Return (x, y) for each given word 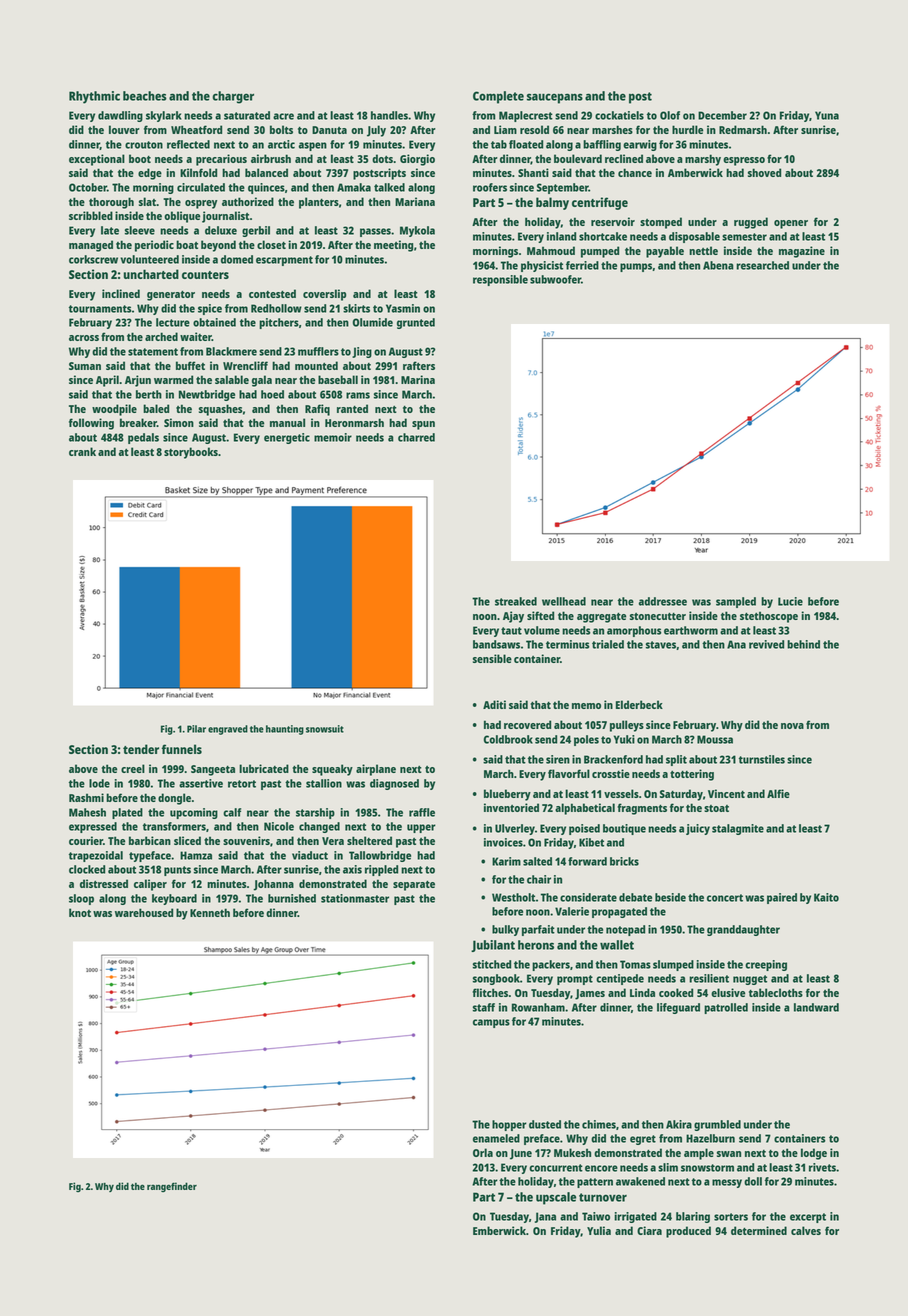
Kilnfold (198, 172)
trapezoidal (96, 856)
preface (542, 1139)
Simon (179, 422)
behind (803, 644)
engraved (228, 730)
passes (375, 232)
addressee (663, 601)
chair (539, 879)
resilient (709, 978)
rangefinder (172, 1187)
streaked (516, 601)
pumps (636, 267)
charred (416, 437)
